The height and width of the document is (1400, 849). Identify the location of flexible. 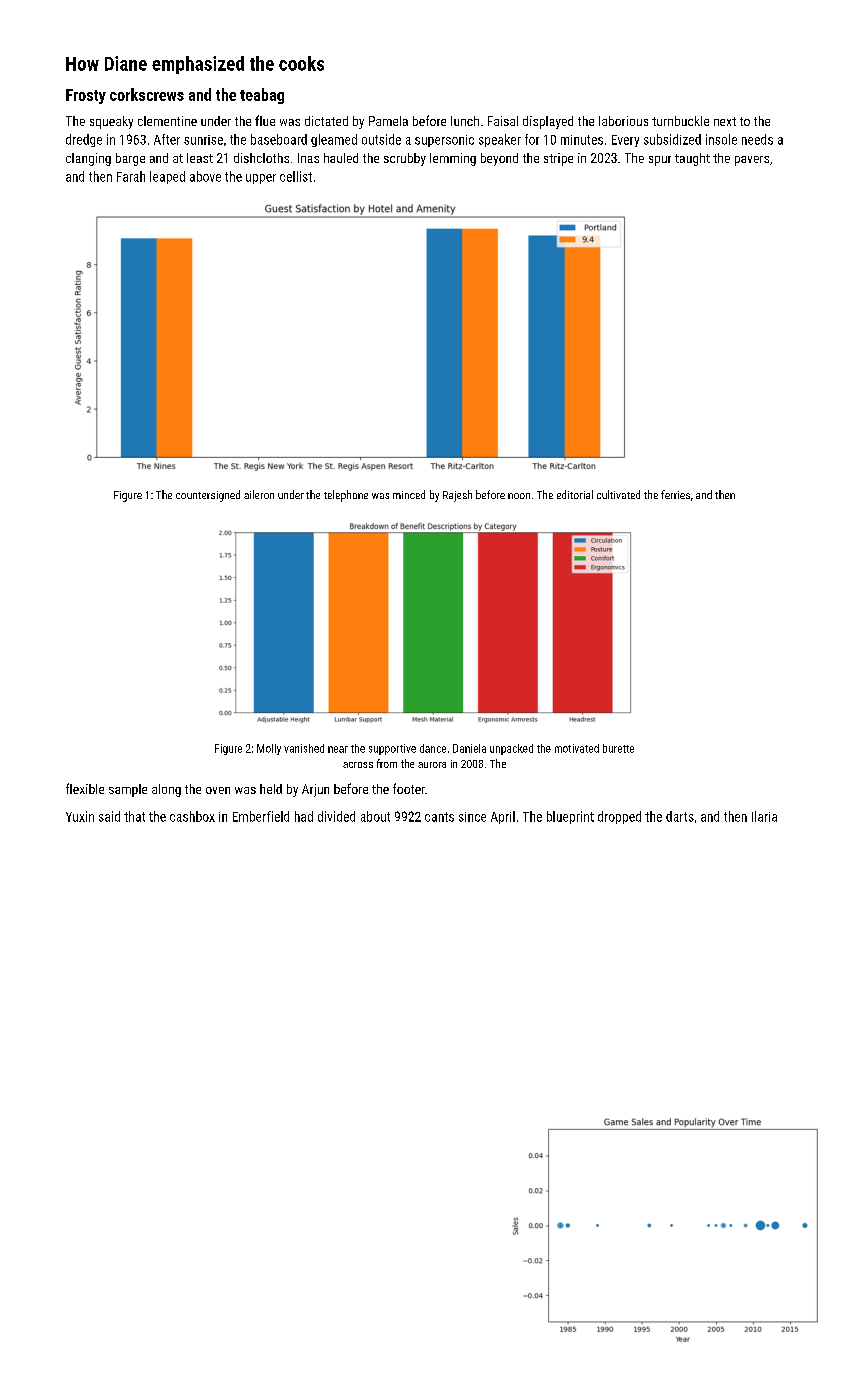
(85, 788).
